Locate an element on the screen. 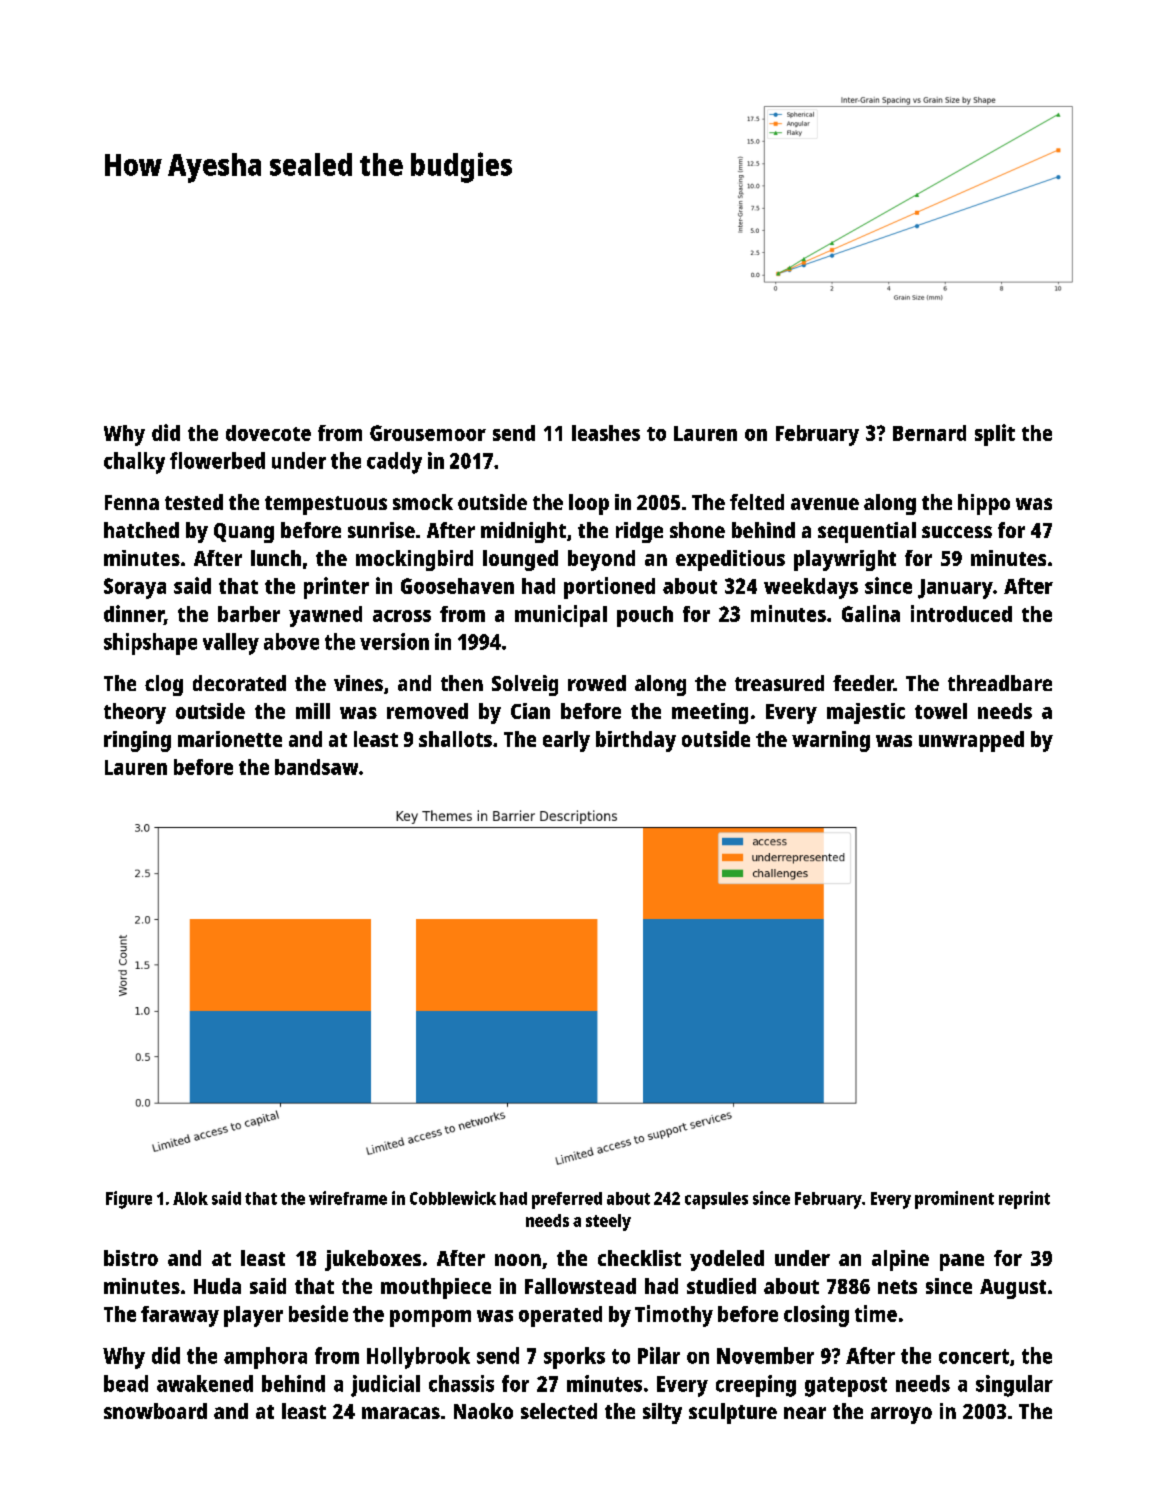 This screenshot has height=1496, width=1156. Alok is located at coordinates (190, 1198).
